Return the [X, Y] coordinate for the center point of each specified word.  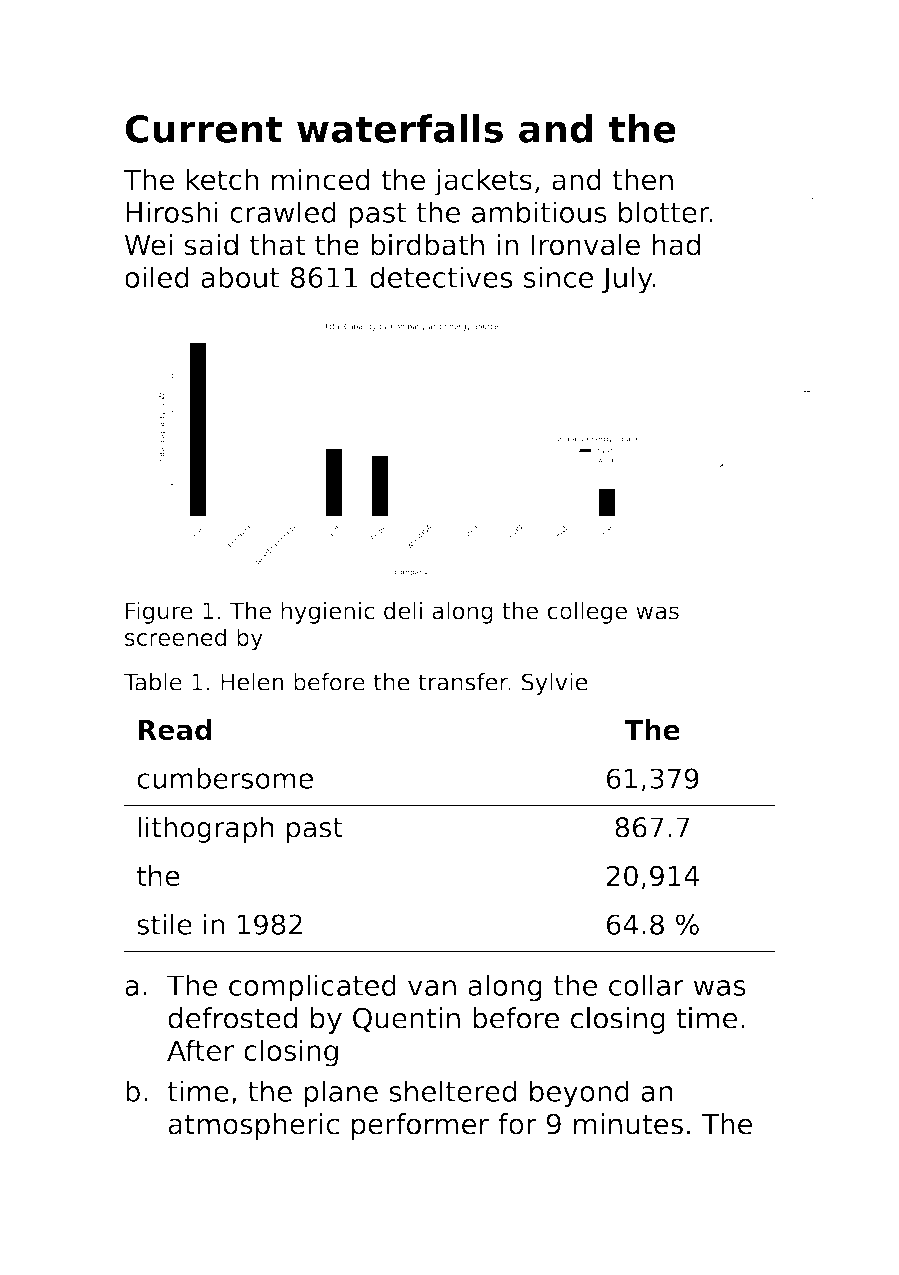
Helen [252, 682]
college [587, 613]
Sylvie [555, 684]
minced [321, 179]
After [200, 1050]
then [642, 179]
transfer [463, 682]
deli [403, 611]
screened [175, 637]
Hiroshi [172, 212]
